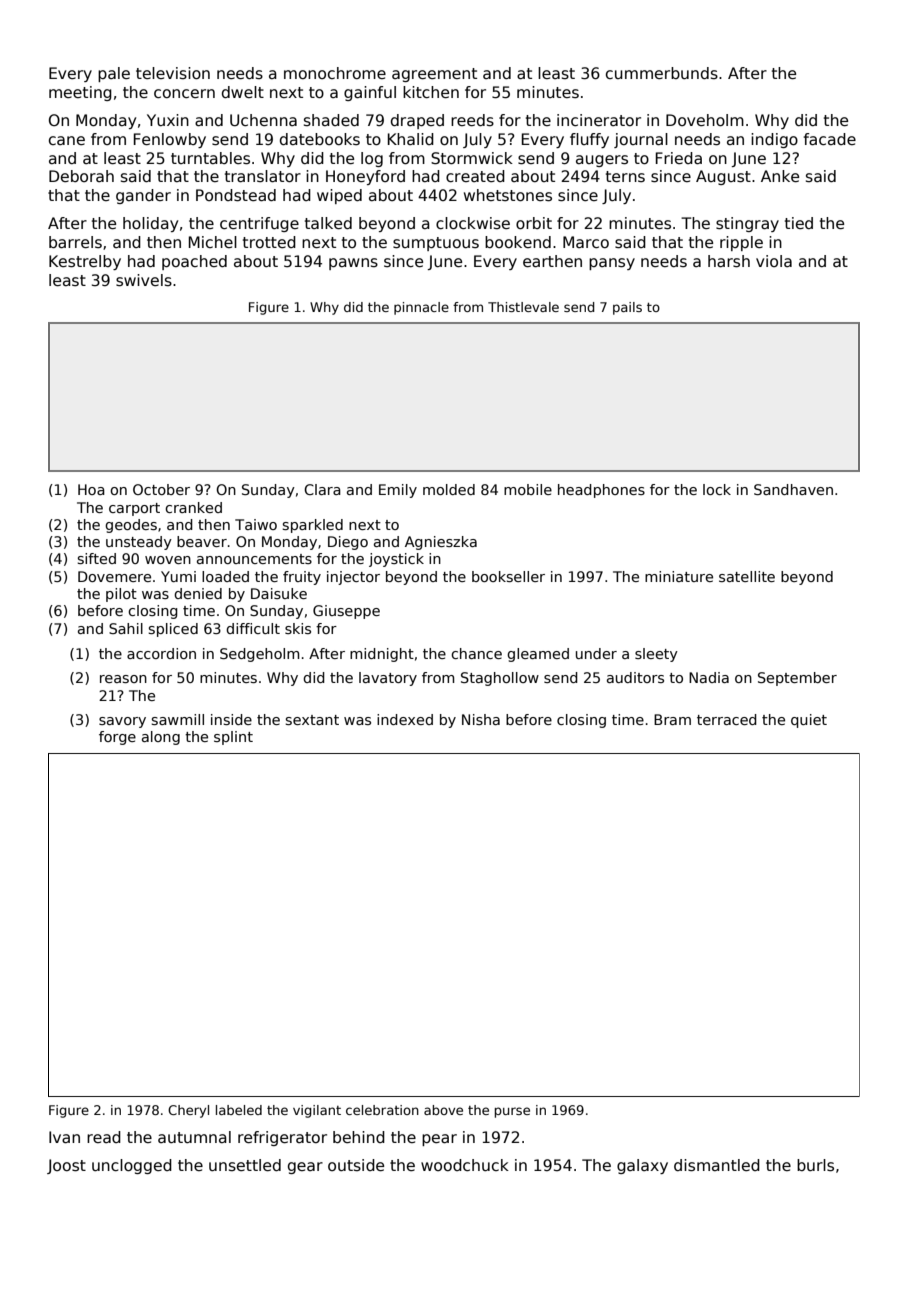 The height and width of the screenshot is (1316, 908). I want to click on Cheryl, so click(188, 1111).
